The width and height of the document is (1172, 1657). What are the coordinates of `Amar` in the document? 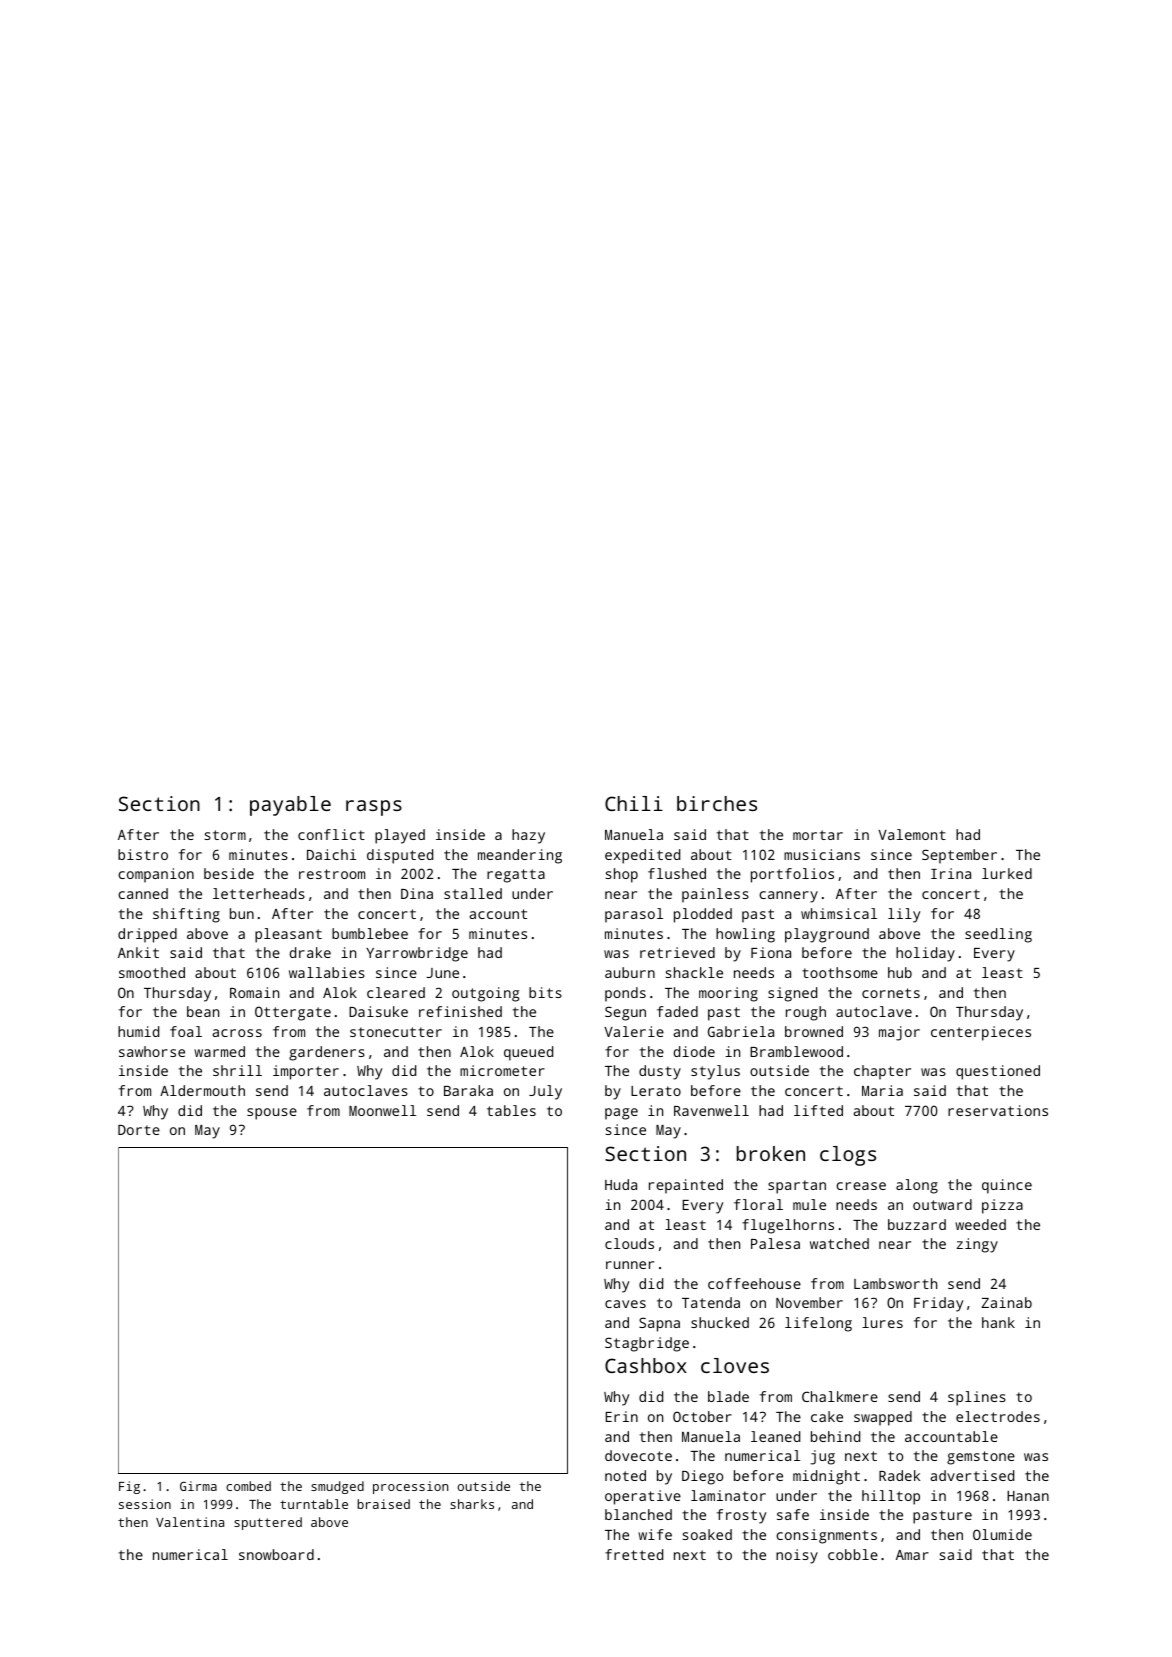 It's located at (912, 1555).
